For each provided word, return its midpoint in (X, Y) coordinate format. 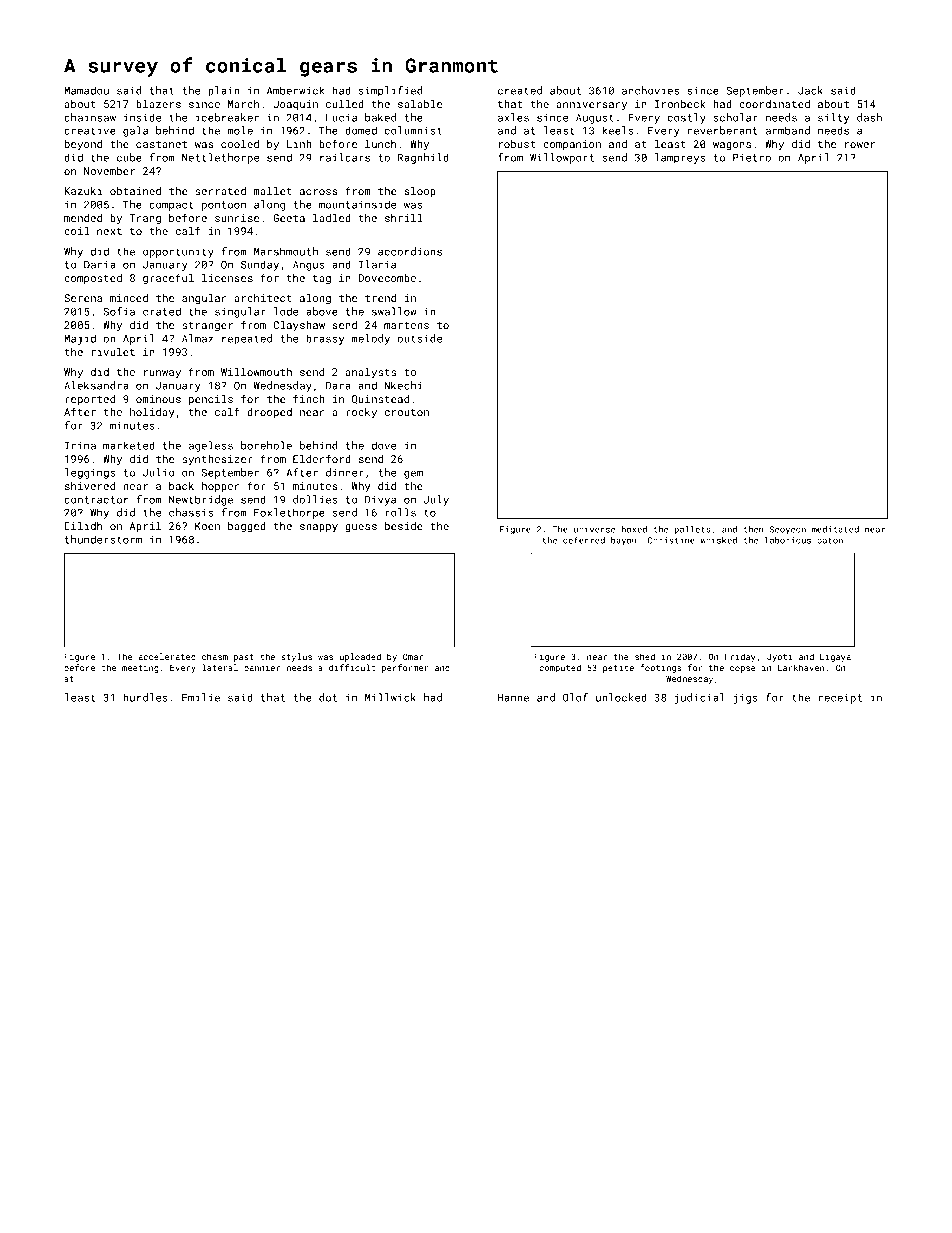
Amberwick (295, 90)
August (595, 119)
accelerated (167, 656)
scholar (736, 117)
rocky (361, 413)
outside (419, 338)
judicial (699, 698)
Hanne (513, 698)
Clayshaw (299, 326)
